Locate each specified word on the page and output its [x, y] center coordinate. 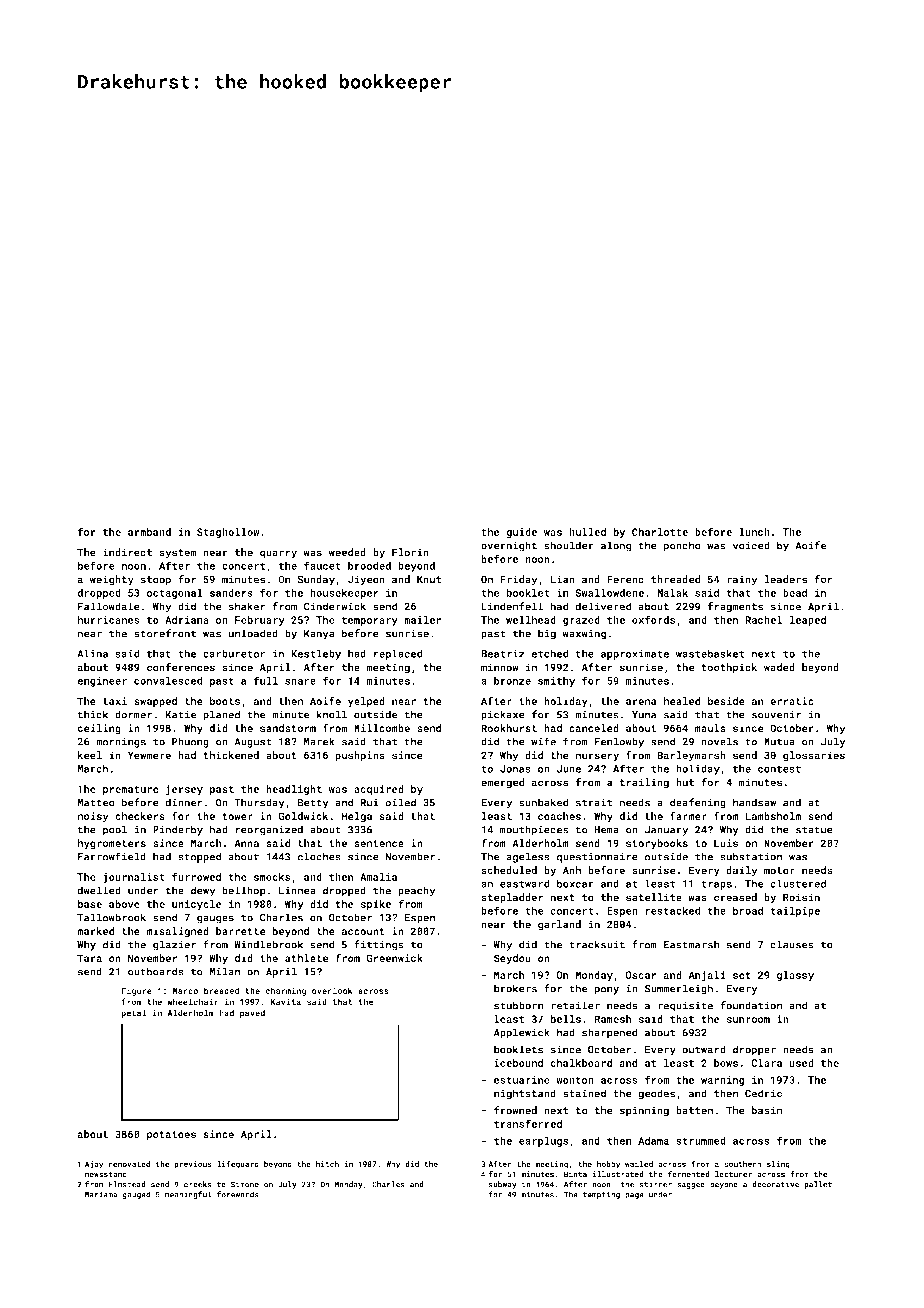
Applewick [522, 1033]
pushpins [360, 756]
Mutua [779, 742]
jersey [184, 790]
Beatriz [503, 654]
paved [252, 1013]
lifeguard [238, 1165]
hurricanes [109, 620]
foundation [751, 1005]
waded [779, 667]
